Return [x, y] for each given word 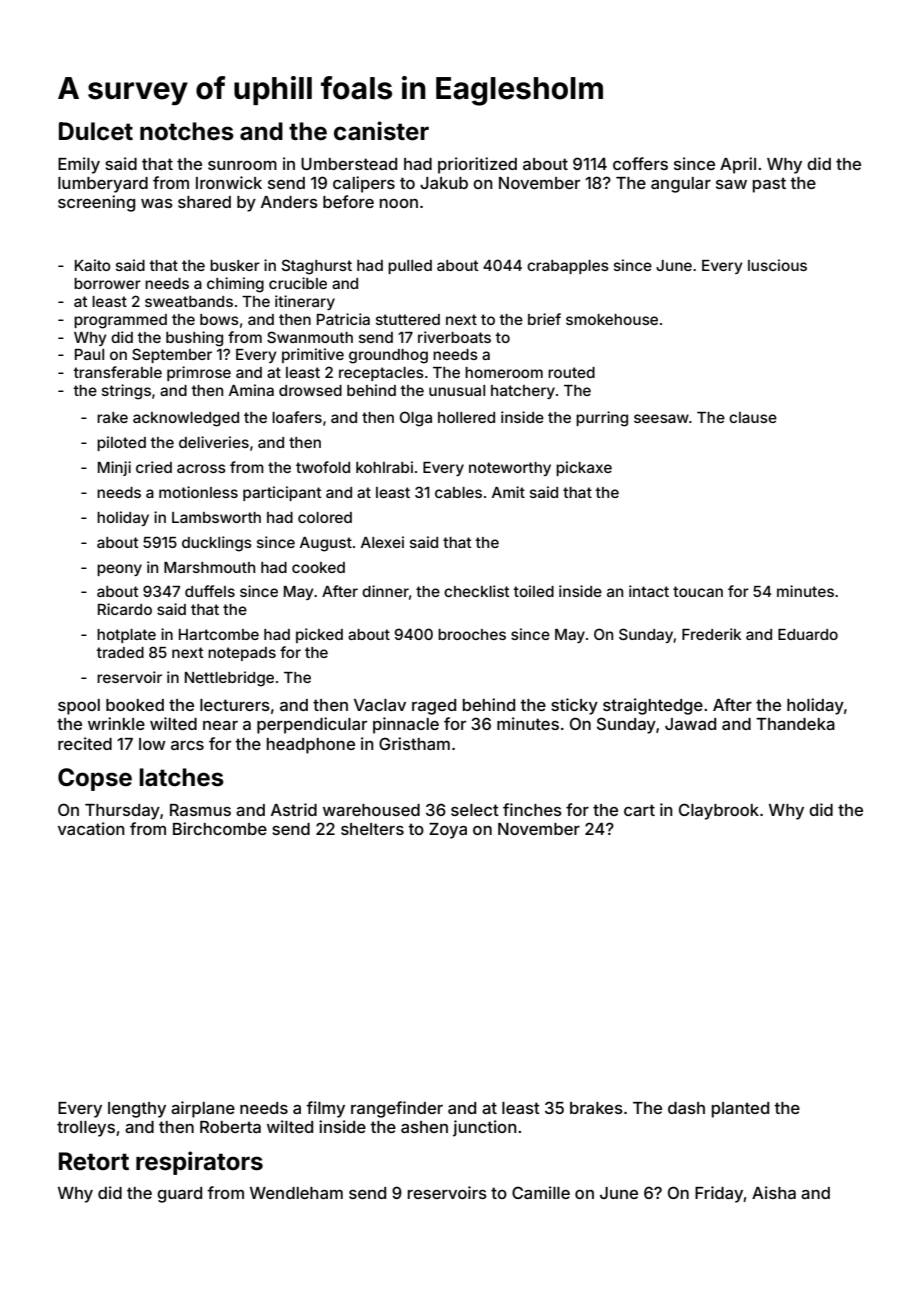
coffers [640, 163]
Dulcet [96, 131]
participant [282, 493]
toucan [698, 591]
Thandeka [795, 724]
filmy [325, 1109]
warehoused [371, 810]
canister [381, 131]
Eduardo [808, 634]
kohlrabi [384, 467]
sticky [574, 706]
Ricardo [125, 609]
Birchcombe [220, 828]
